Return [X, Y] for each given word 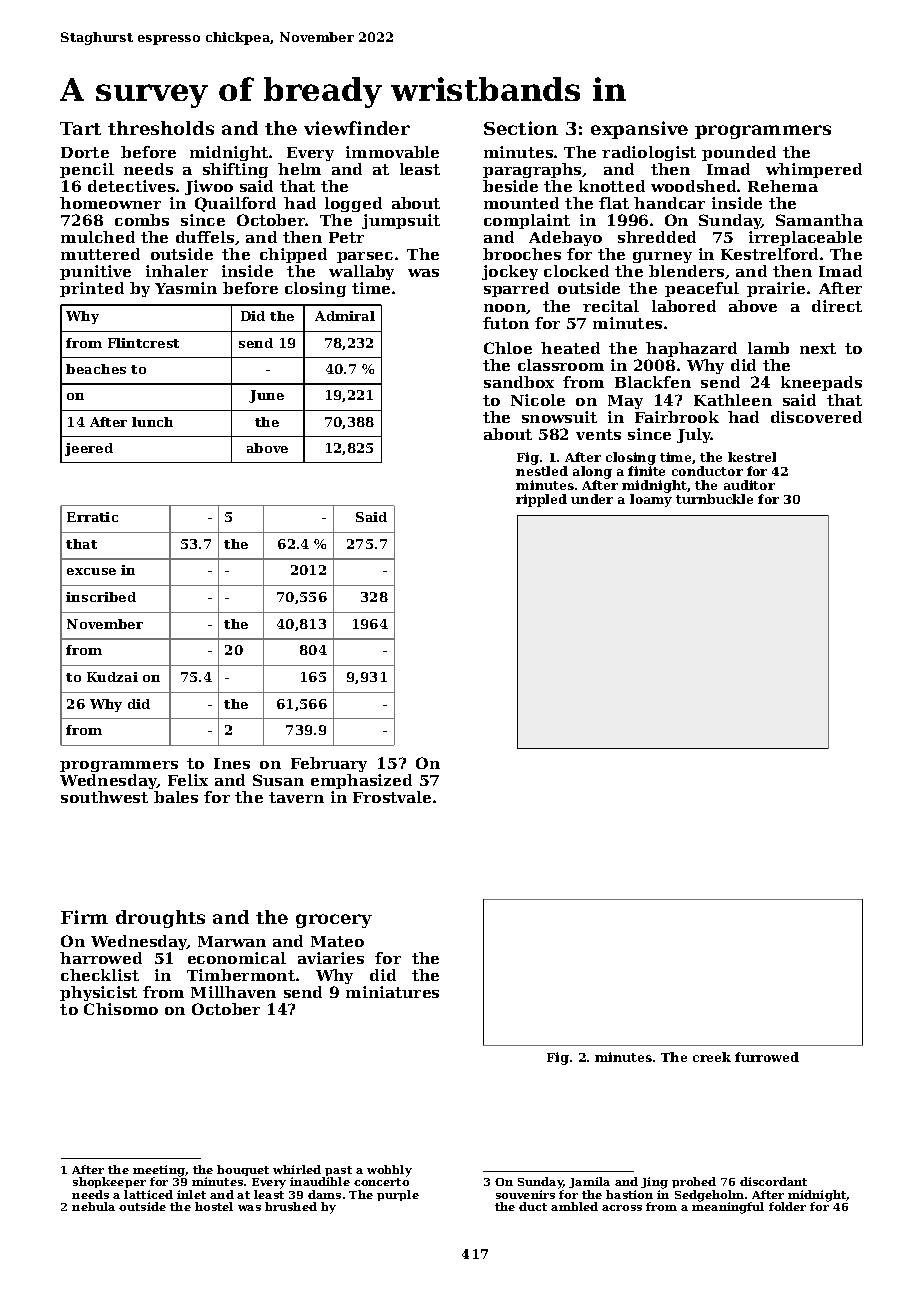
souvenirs [525, 1194]
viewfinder [357, 128]
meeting [159, 1171]
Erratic [92, 517]
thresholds [161, 128]
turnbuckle [714, 499]
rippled [541, 500]
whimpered [814, 170]
